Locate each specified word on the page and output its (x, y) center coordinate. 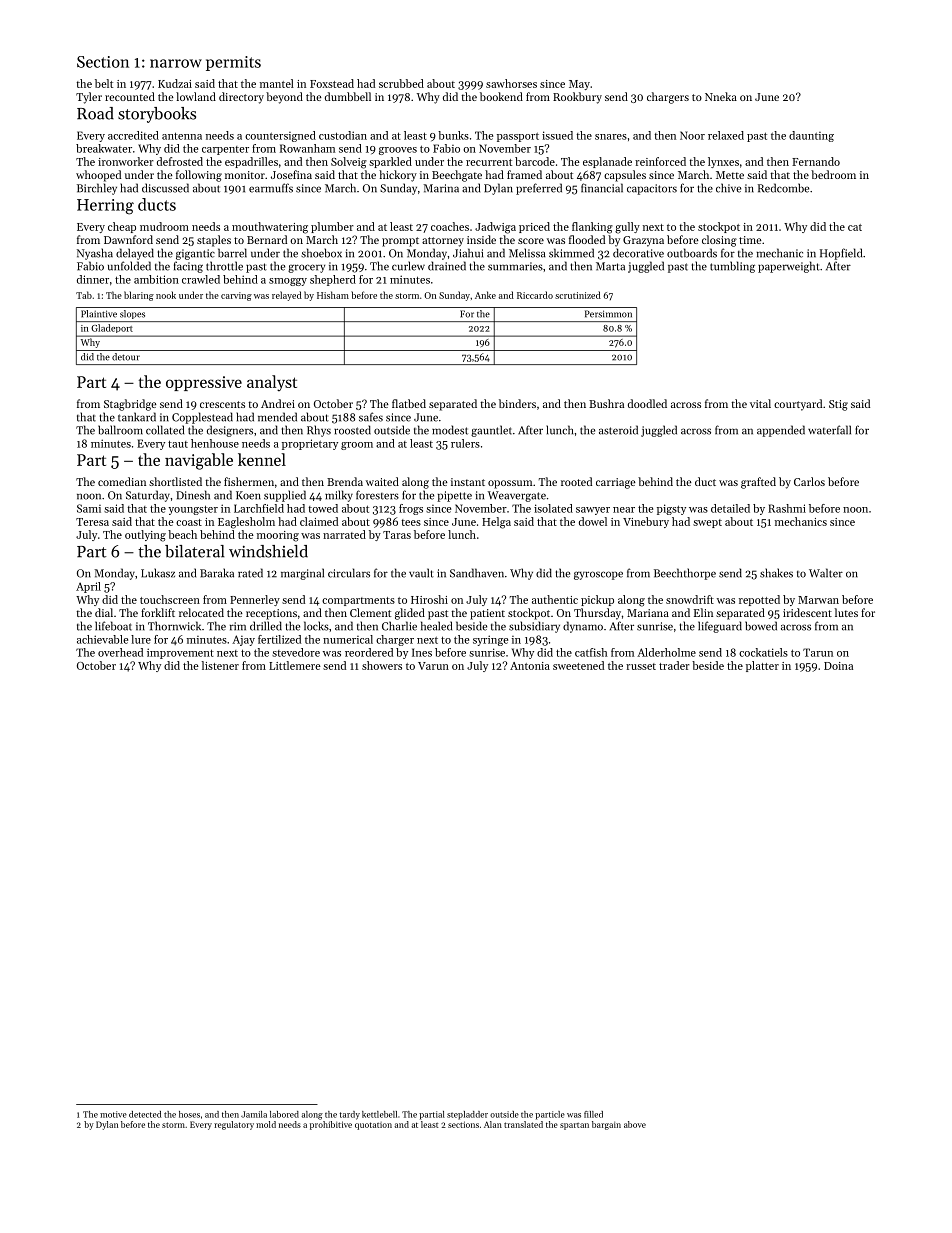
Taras (397, 535)
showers (382, 665)
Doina (838, 666)
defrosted (180, 161)
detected (145, 1114)
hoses (189, 1114)
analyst (272, 383)
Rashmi (787, 508)
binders (517, 403)
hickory (398, 176)
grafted (758, 483)
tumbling (732, 267)
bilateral (195, 551)
